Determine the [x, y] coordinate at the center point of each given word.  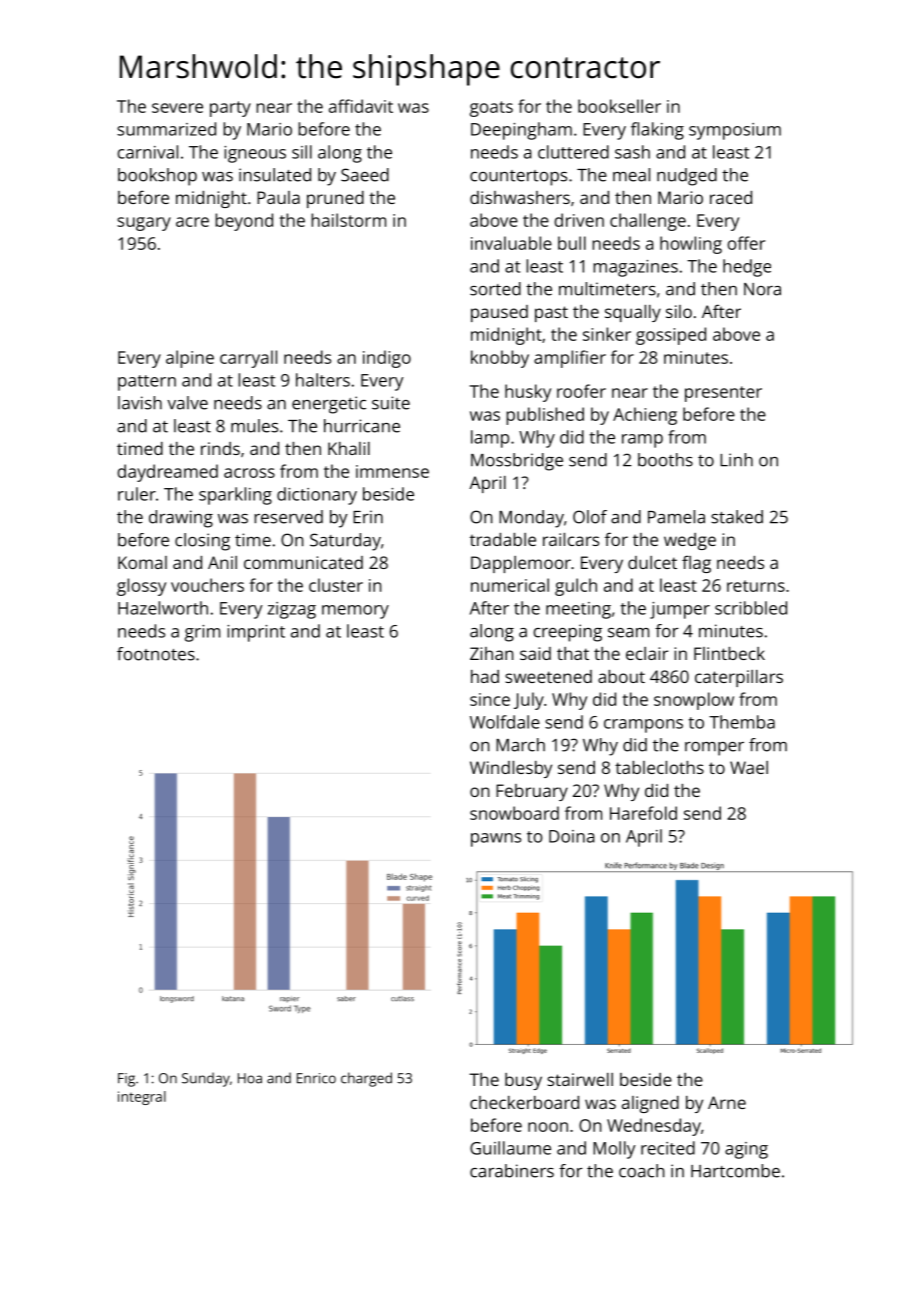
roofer [581, 391]
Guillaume [510, 1148]
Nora [762, 289]
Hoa [250, 1078]
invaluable [511, 243]
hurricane [362, 426]
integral [142, 1098]
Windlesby [511, 769]
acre [192, 222]
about [621, 676]
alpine [190, 359]
